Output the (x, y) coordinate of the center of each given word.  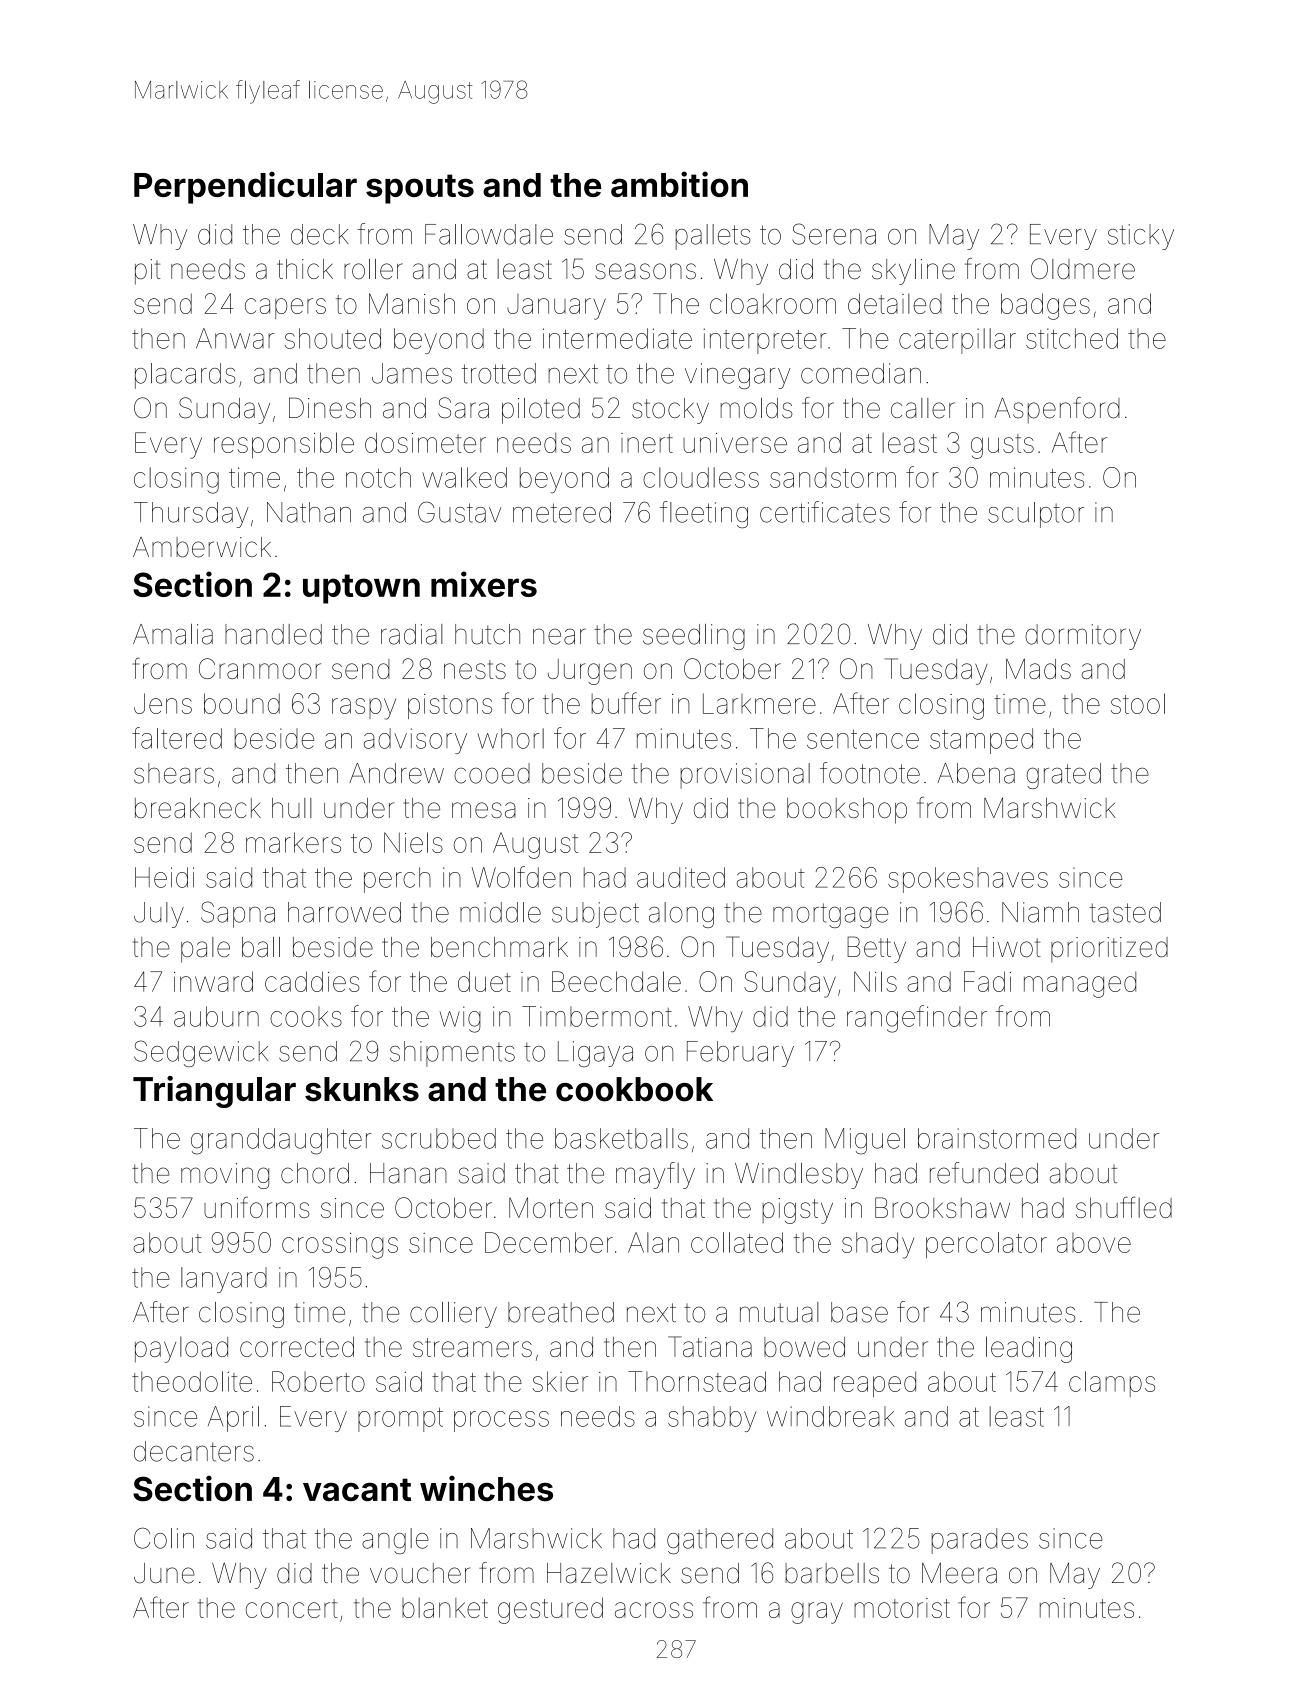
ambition (679, 184)
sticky (1141, 237)
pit (147, 272)
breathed (561, 1312)
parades (980, 1541)
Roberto (318, 1381)
